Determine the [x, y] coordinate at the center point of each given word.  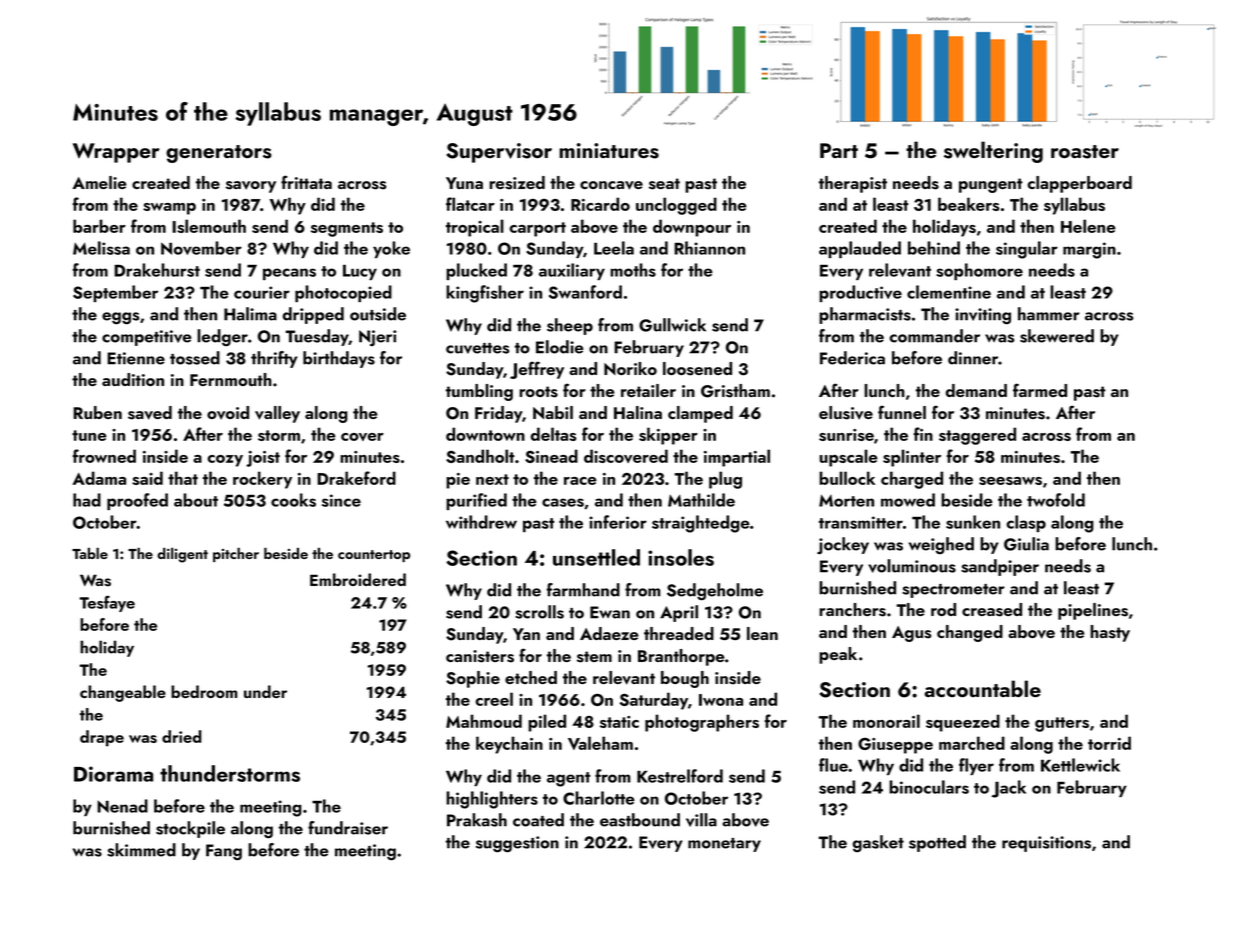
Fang [224, 852]
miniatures [609, 151]
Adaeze [609, 633]
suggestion [517, 844]
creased [992, 610]
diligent [182, 555]
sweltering [993, 152]
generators [219, 154]
